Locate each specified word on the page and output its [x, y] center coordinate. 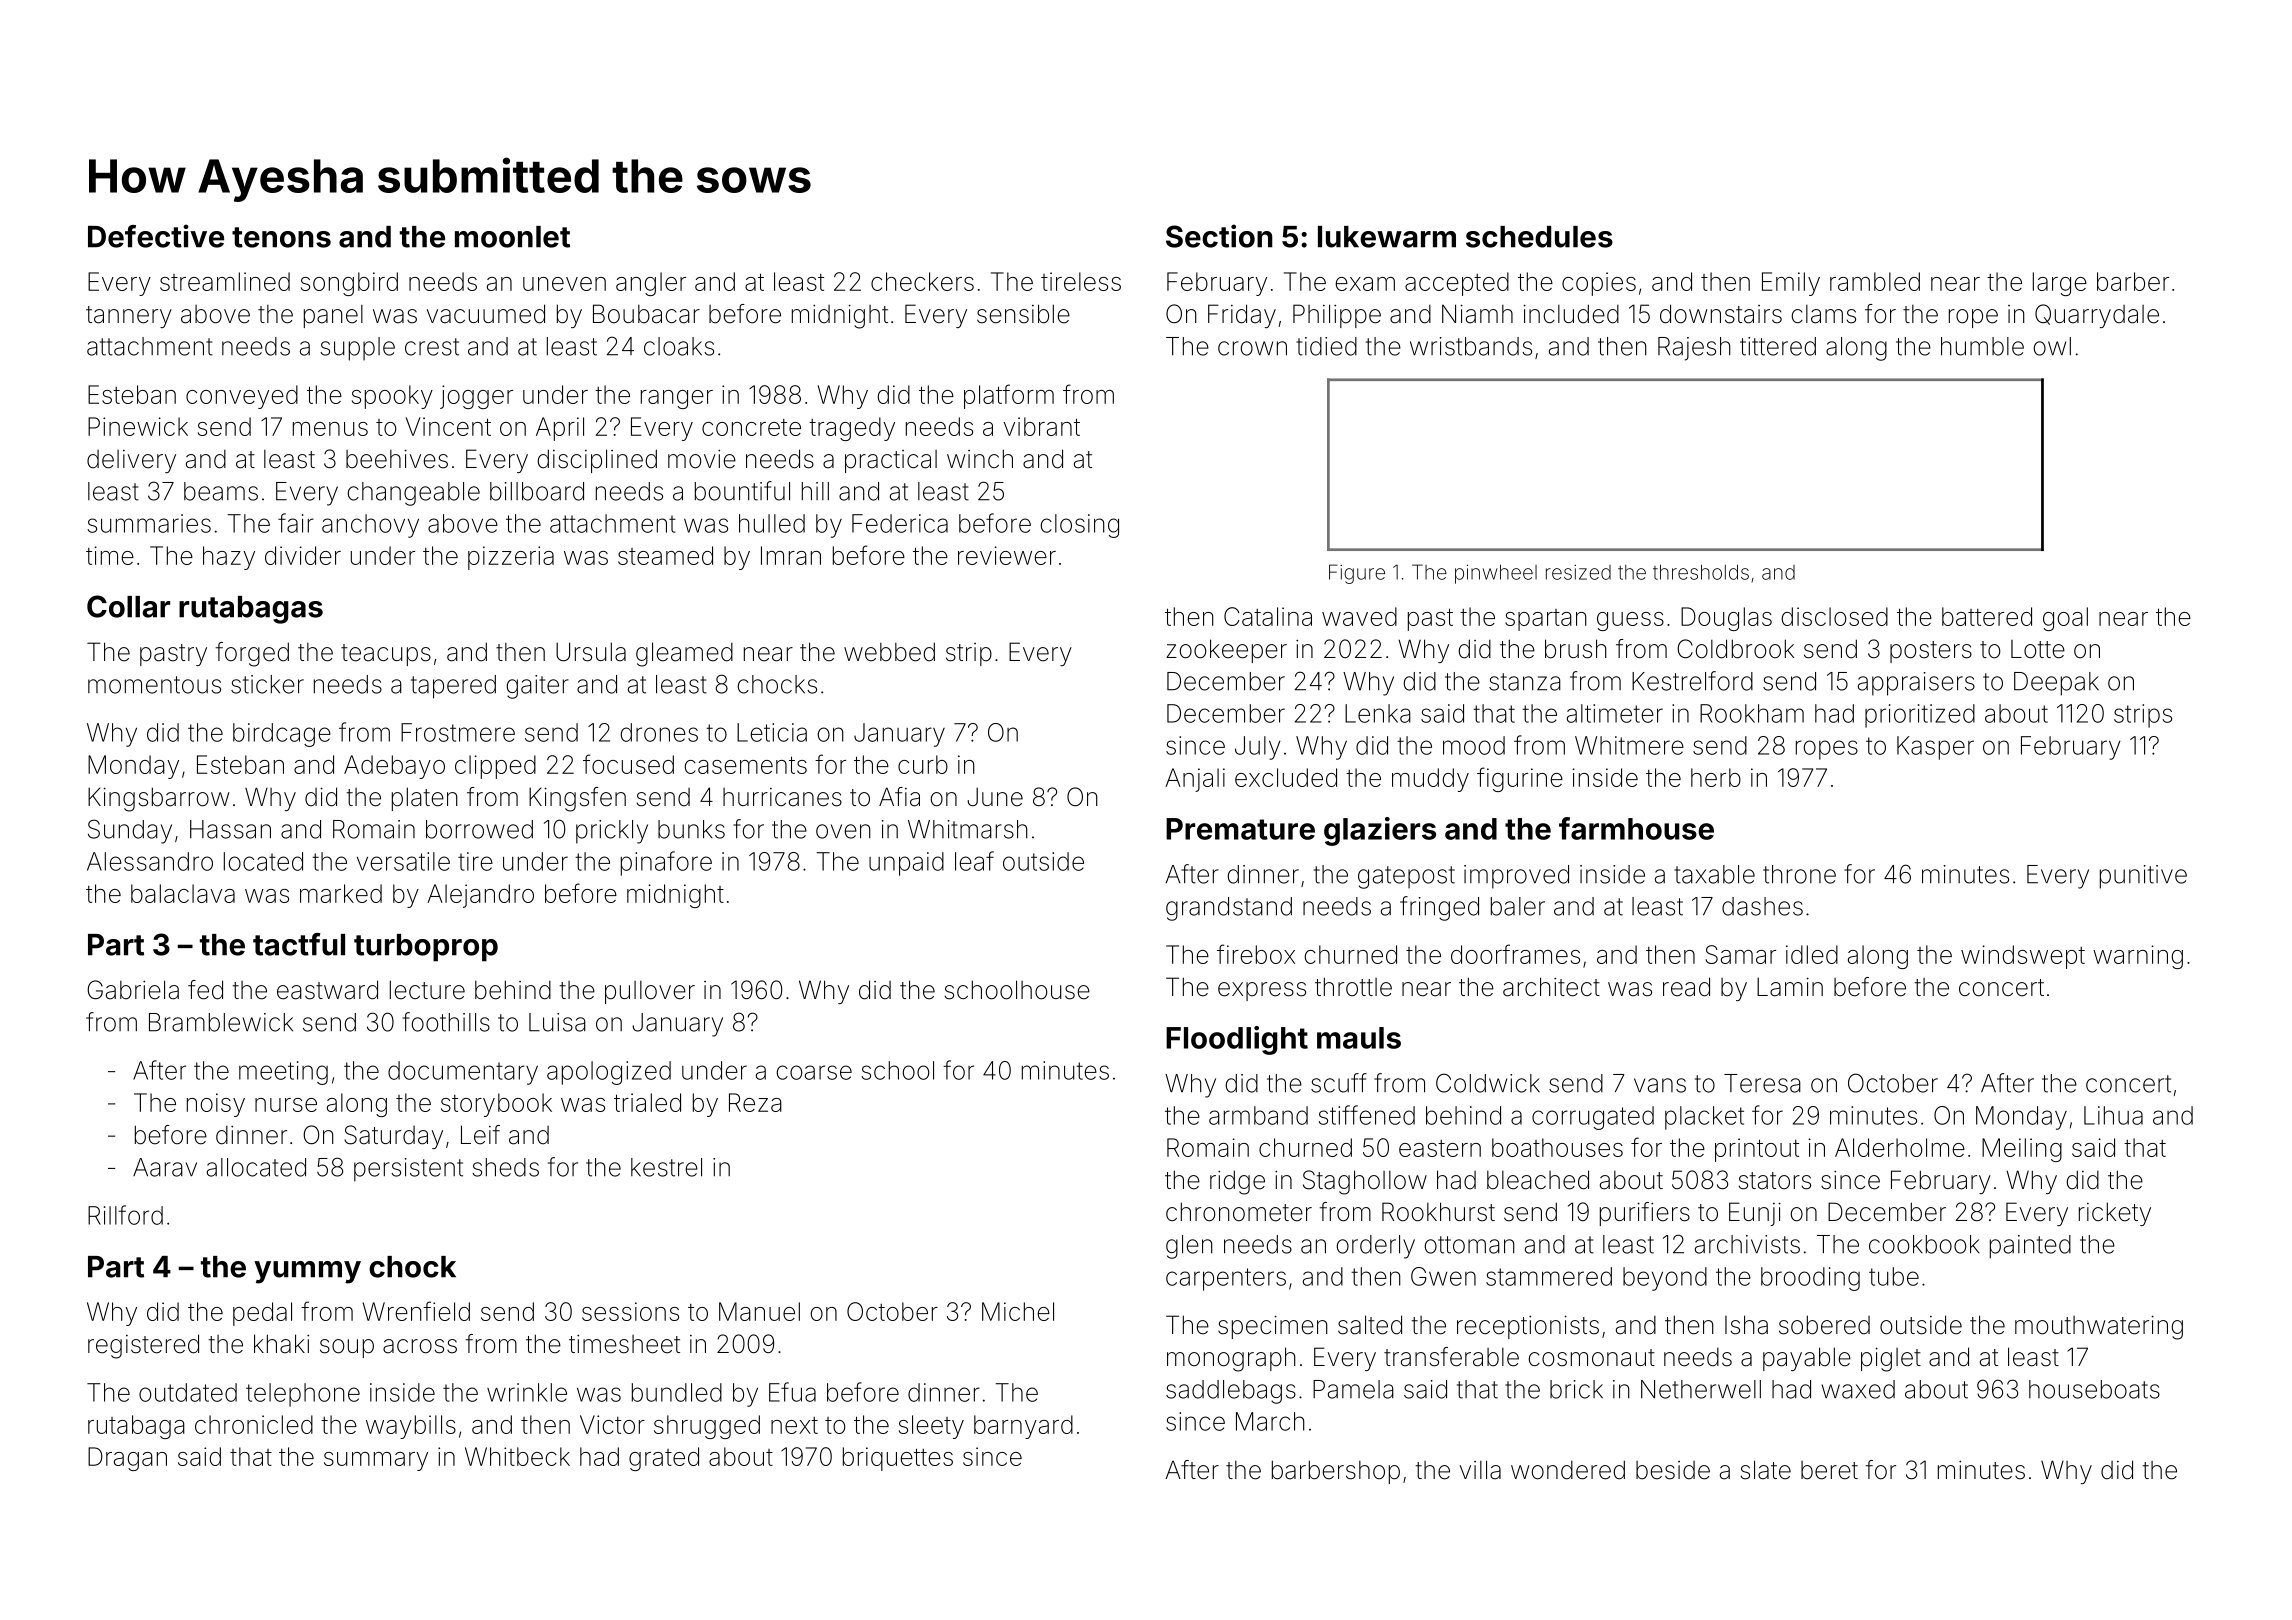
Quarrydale [2097, 316]
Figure [1357, 574]
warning [2138, 957]
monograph [1231, 1359]
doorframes [1515, 954]
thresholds [1701, 572]
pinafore [666, 863]
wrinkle [527, 1392]
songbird [349, 284]
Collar [128, 606]
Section [1219, 236]
